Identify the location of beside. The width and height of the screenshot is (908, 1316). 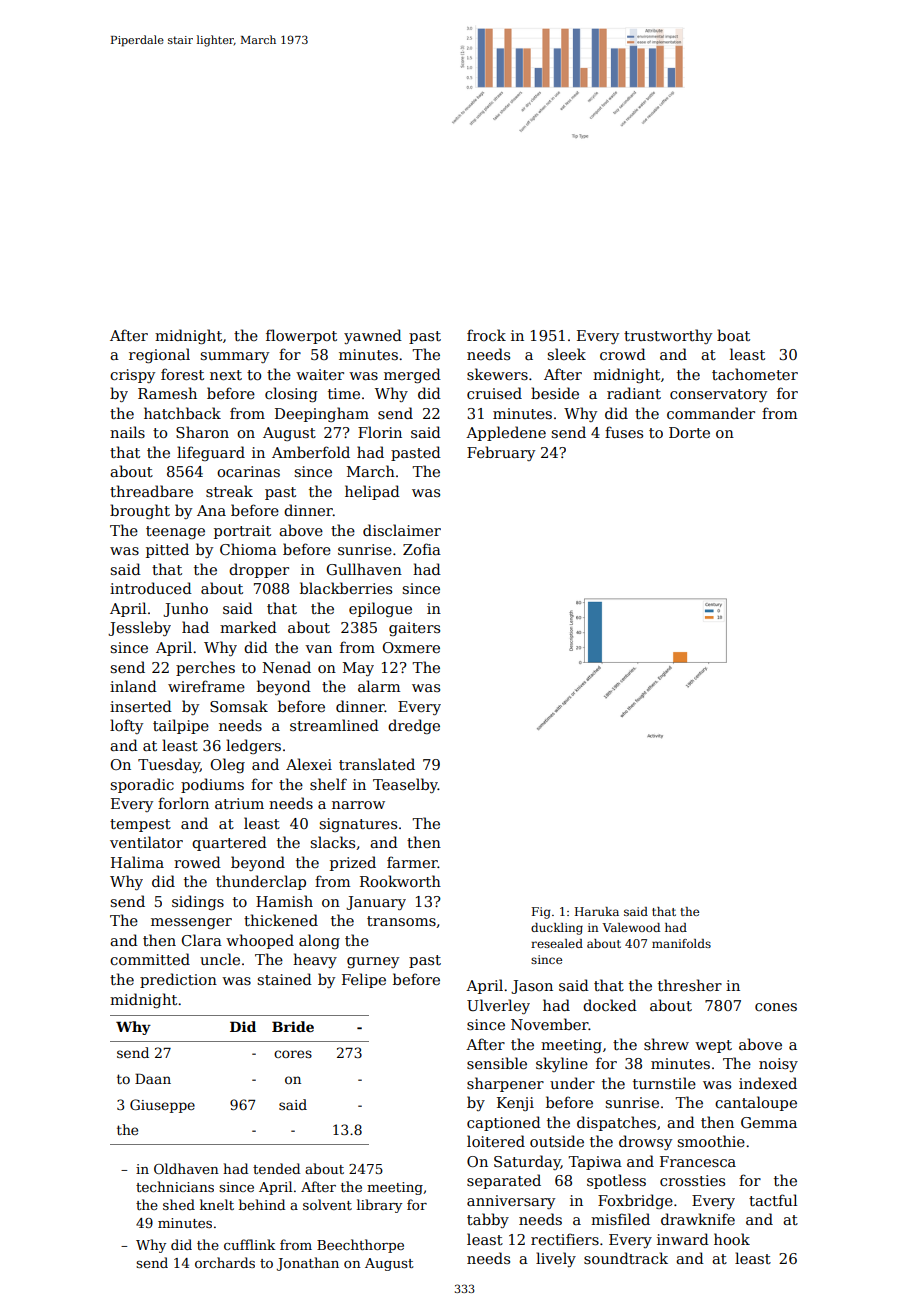
(555, 393).
